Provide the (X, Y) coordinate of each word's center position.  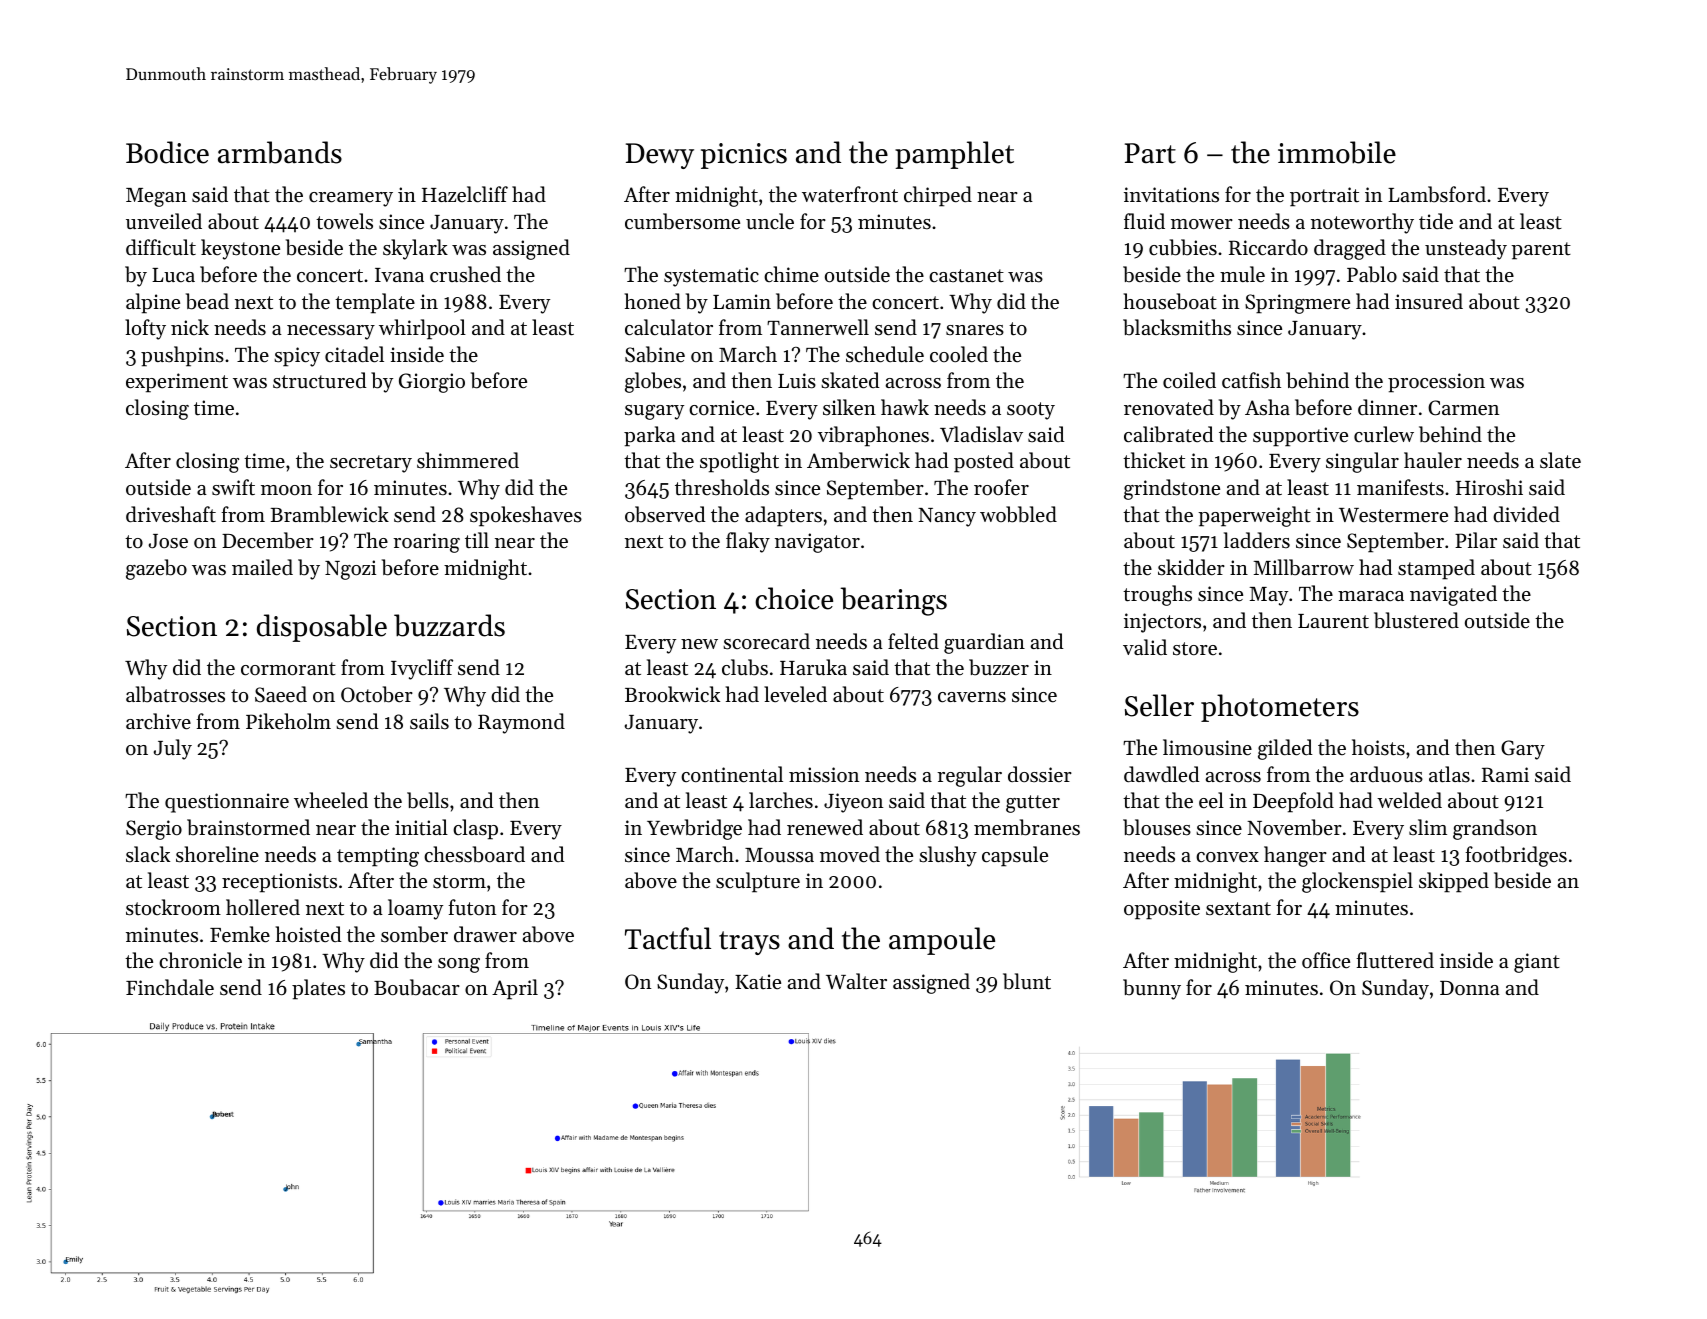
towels (344, 221)
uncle (770, 221)
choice (794, 598)
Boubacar (417, 987)
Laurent (1333, 621)
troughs (1157, 595)
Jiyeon (853, 803)
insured (1429, 301)
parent (1541, 251)
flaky (748, 542)
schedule (885, 354)
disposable (322, 628)
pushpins (182, 356)
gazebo (156, 569)
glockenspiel (1357, 882)
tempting (378, 857)
